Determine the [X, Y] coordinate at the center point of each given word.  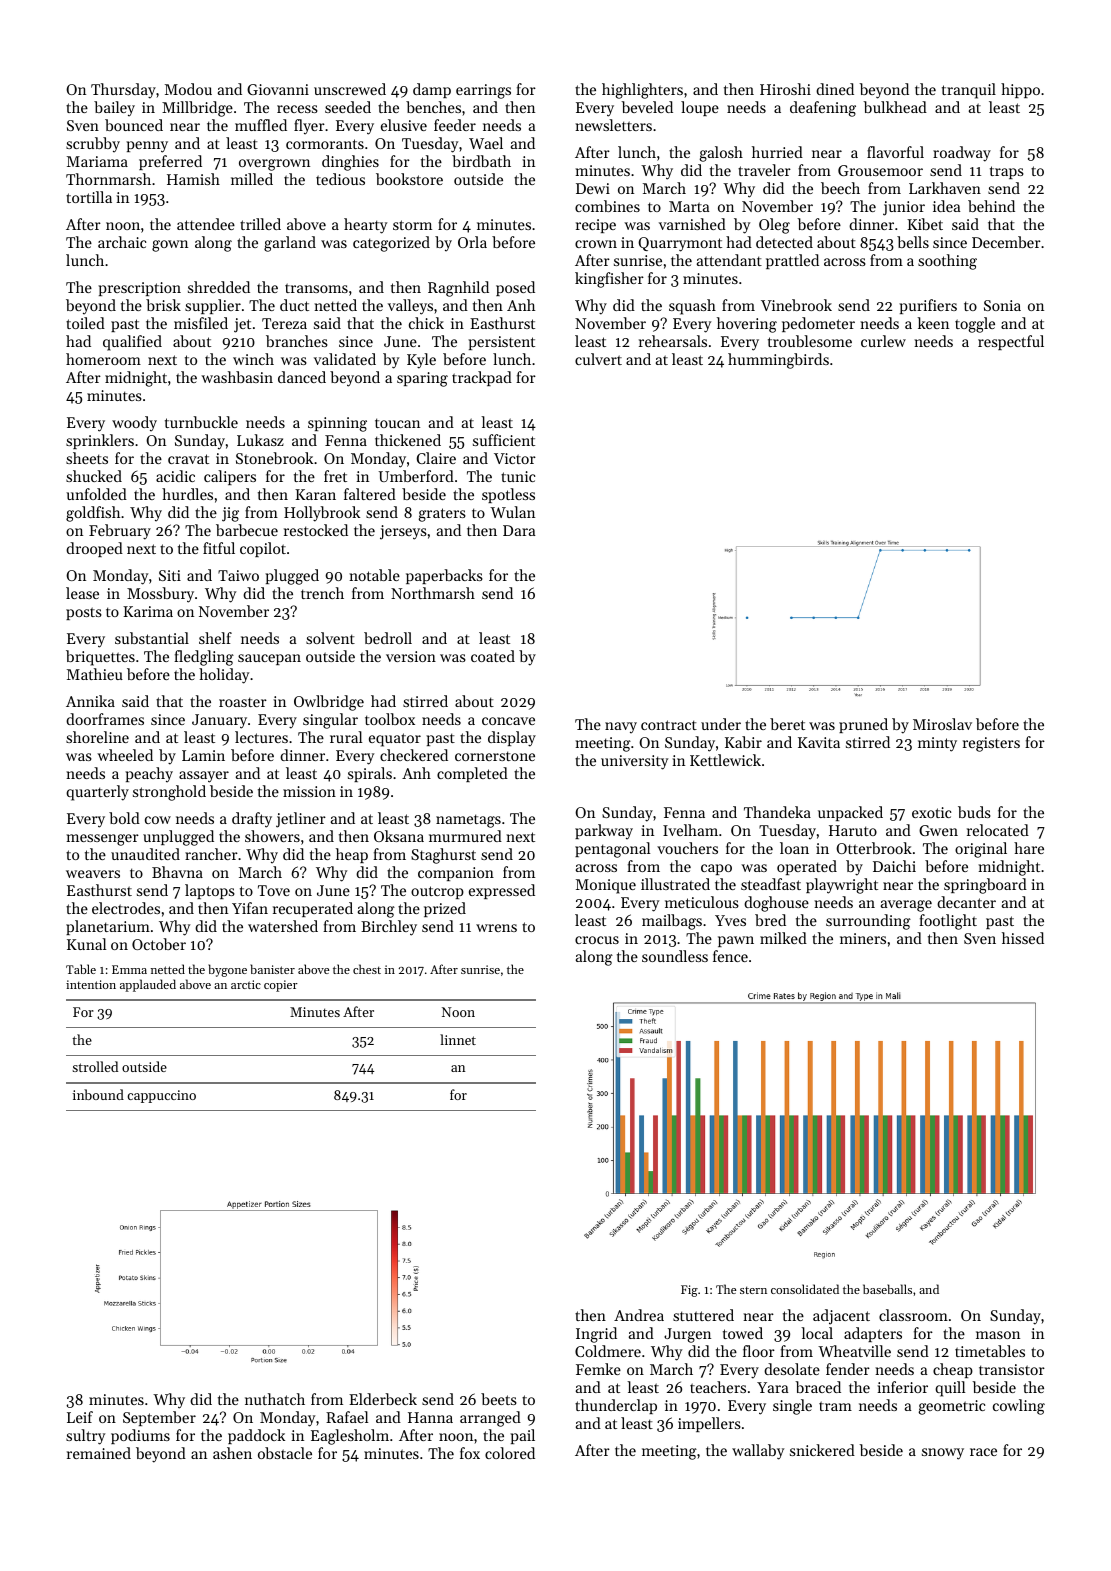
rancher [211, 854]
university [634, 762]
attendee [206, 224]
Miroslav [942, 724]
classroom [913, 1315]
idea [946, 206]
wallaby [758, 1452]
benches [433, 107]
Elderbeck [383, 1399]
